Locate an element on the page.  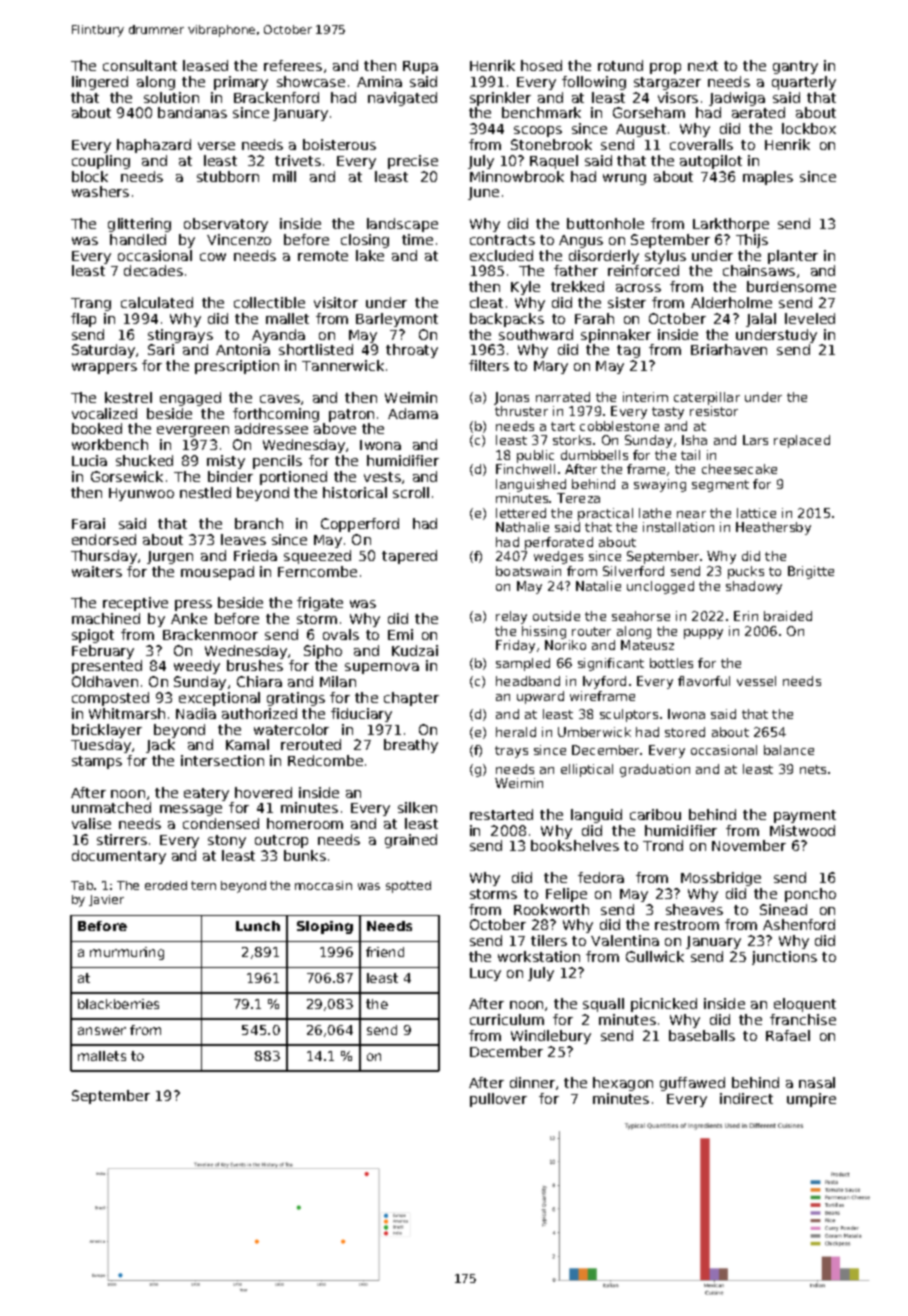
pullover is located at coordinates (498, 1100).
